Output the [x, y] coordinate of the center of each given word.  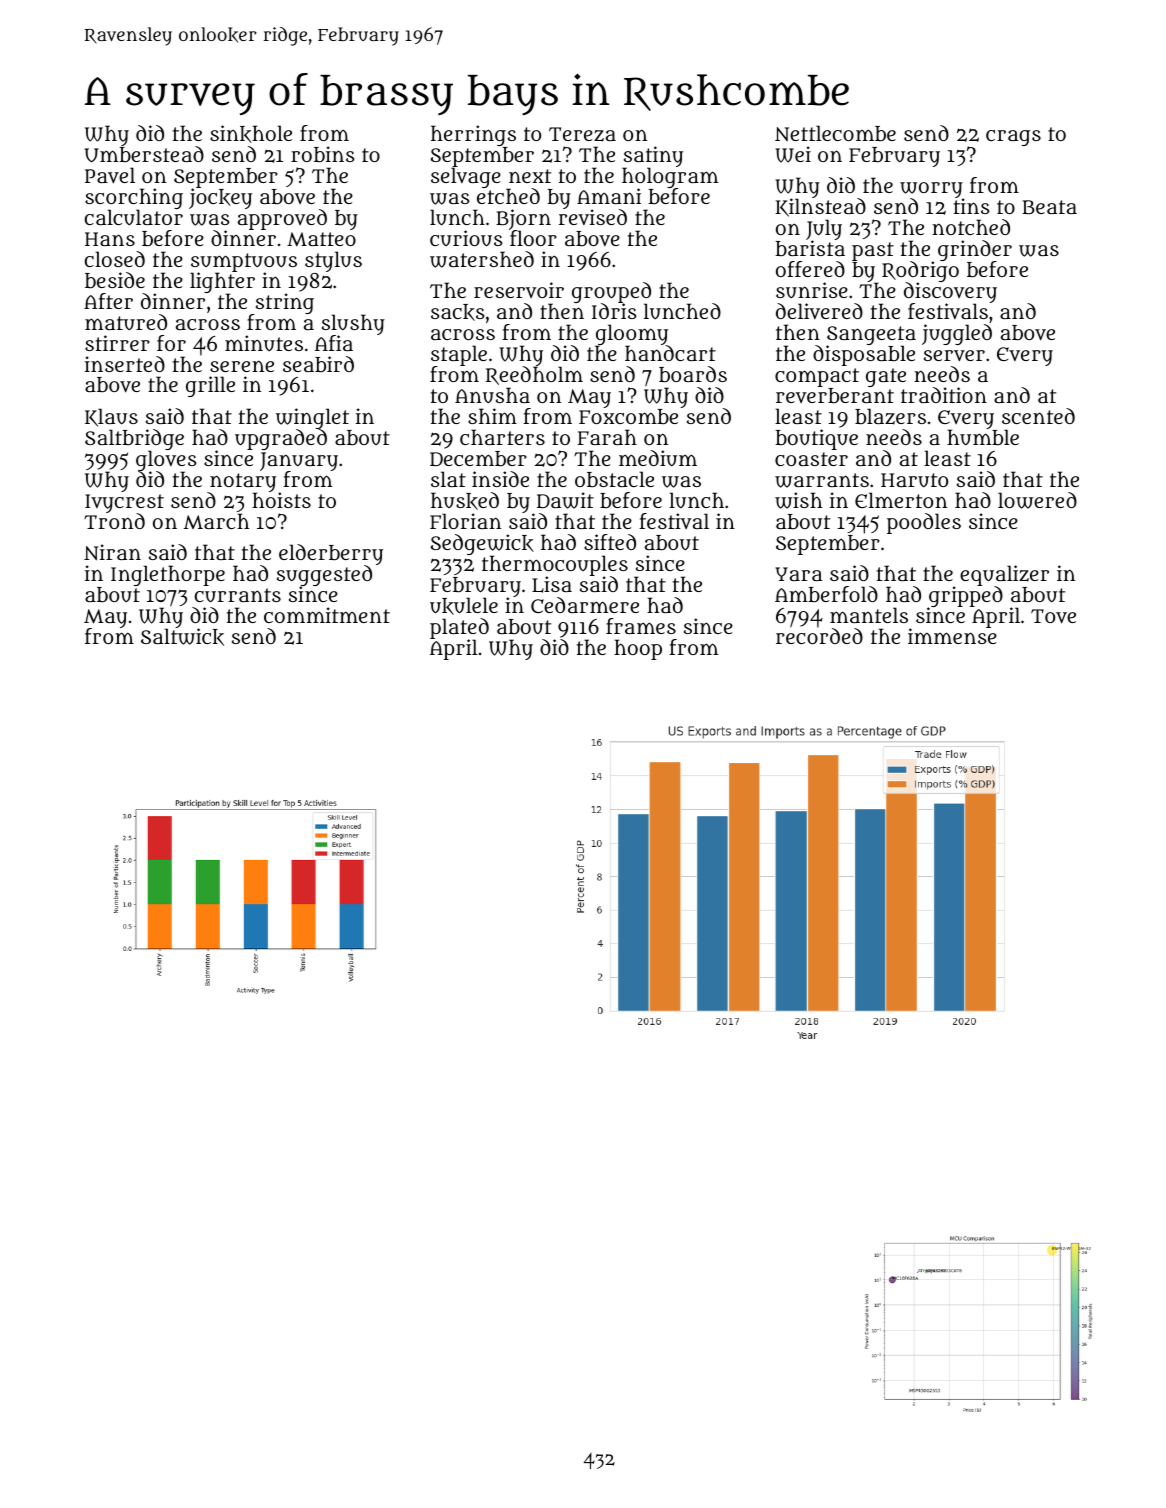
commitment [327, 615]
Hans [110, 239]
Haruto [914, 480]
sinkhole [251, 134]
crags [1013, 138]
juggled [957, 334]
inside [500, 479]
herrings [473, 135]
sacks [457, 312]
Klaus [111, 417]
